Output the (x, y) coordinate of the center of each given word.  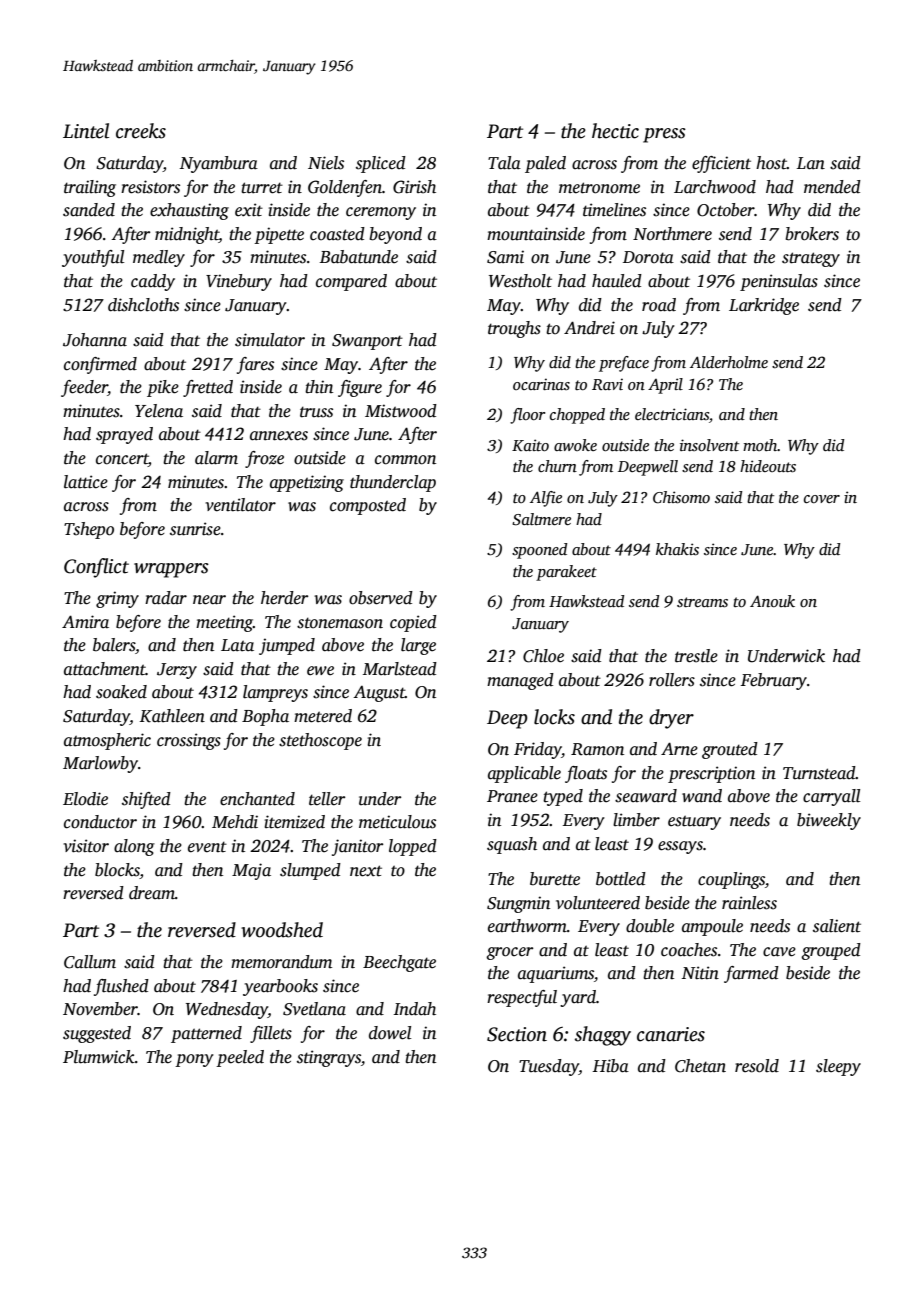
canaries (671, 1034)
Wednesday (227, 1010)
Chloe (543, 656)
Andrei (589, 328)
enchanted (257, 799)
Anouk (772, 601)
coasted (337, 234)
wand (702, 796)
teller (327, 799)
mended (832, 187)
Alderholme (729, 362)
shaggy (603, 1036)
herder (284, 598)
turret (262, 188)
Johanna (95, 340)
